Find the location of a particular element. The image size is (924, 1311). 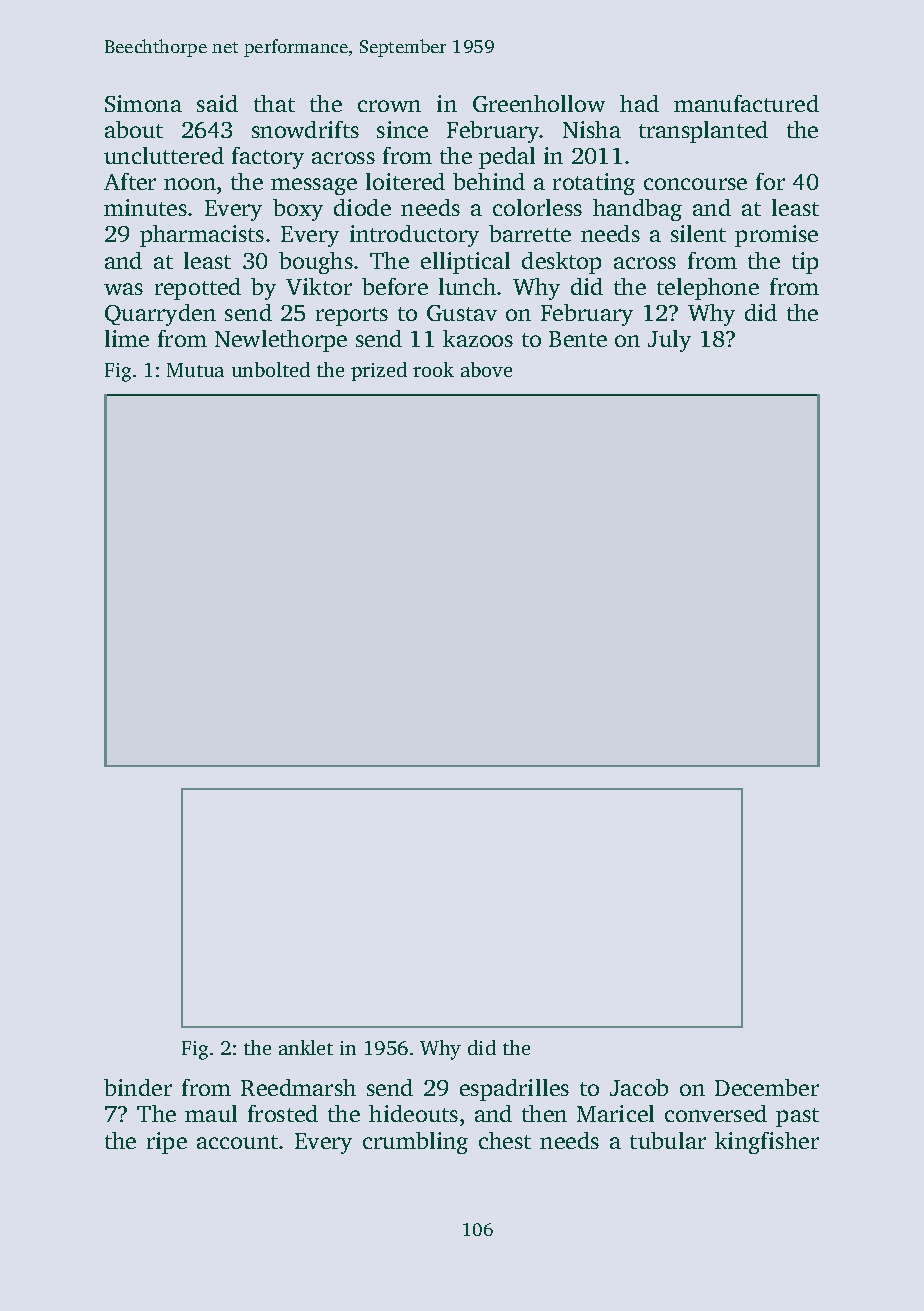

pedal is located at coordinates (507, 158).
